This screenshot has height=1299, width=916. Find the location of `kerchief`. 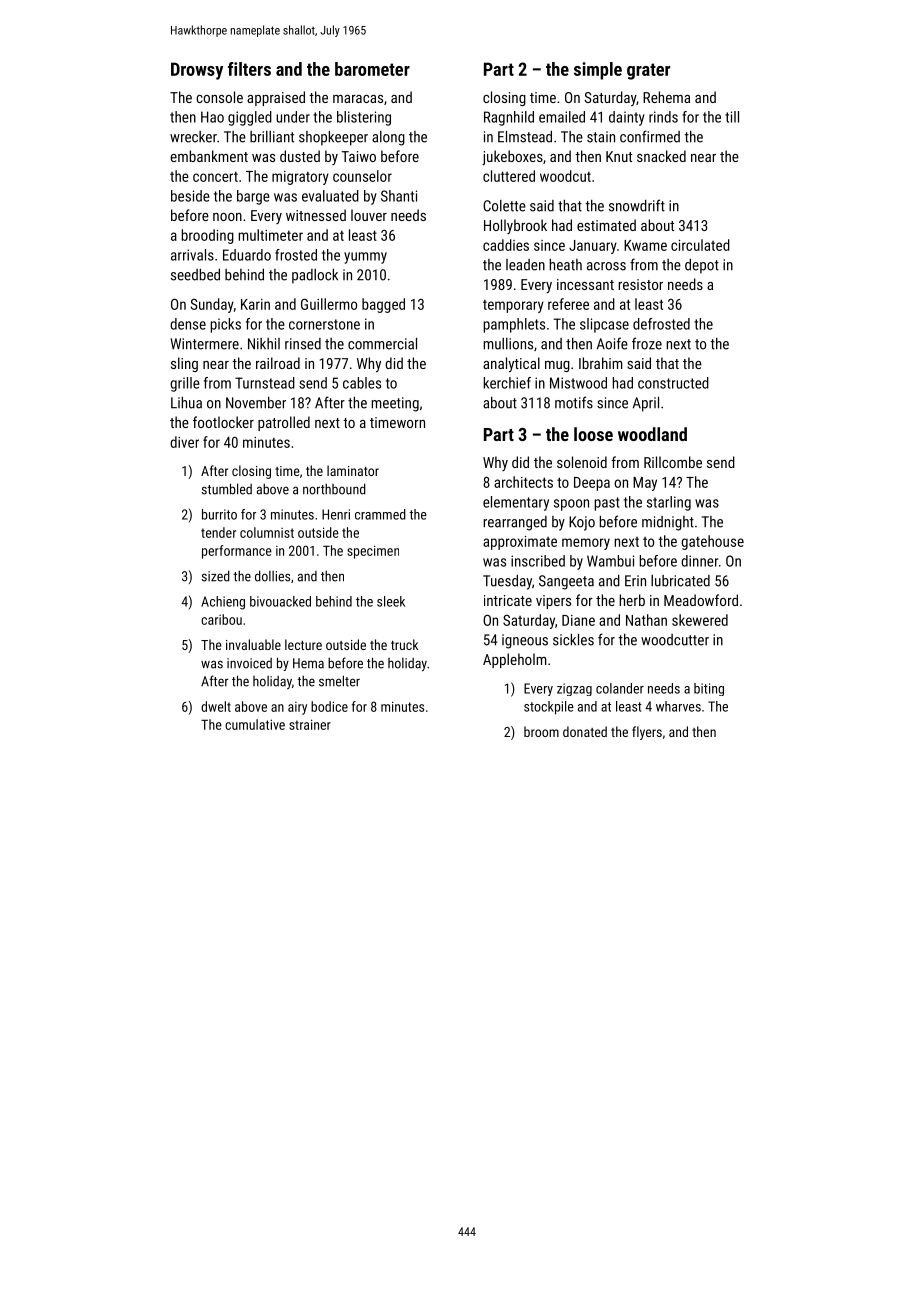

kerchief is located at coordinates (507, 383).
